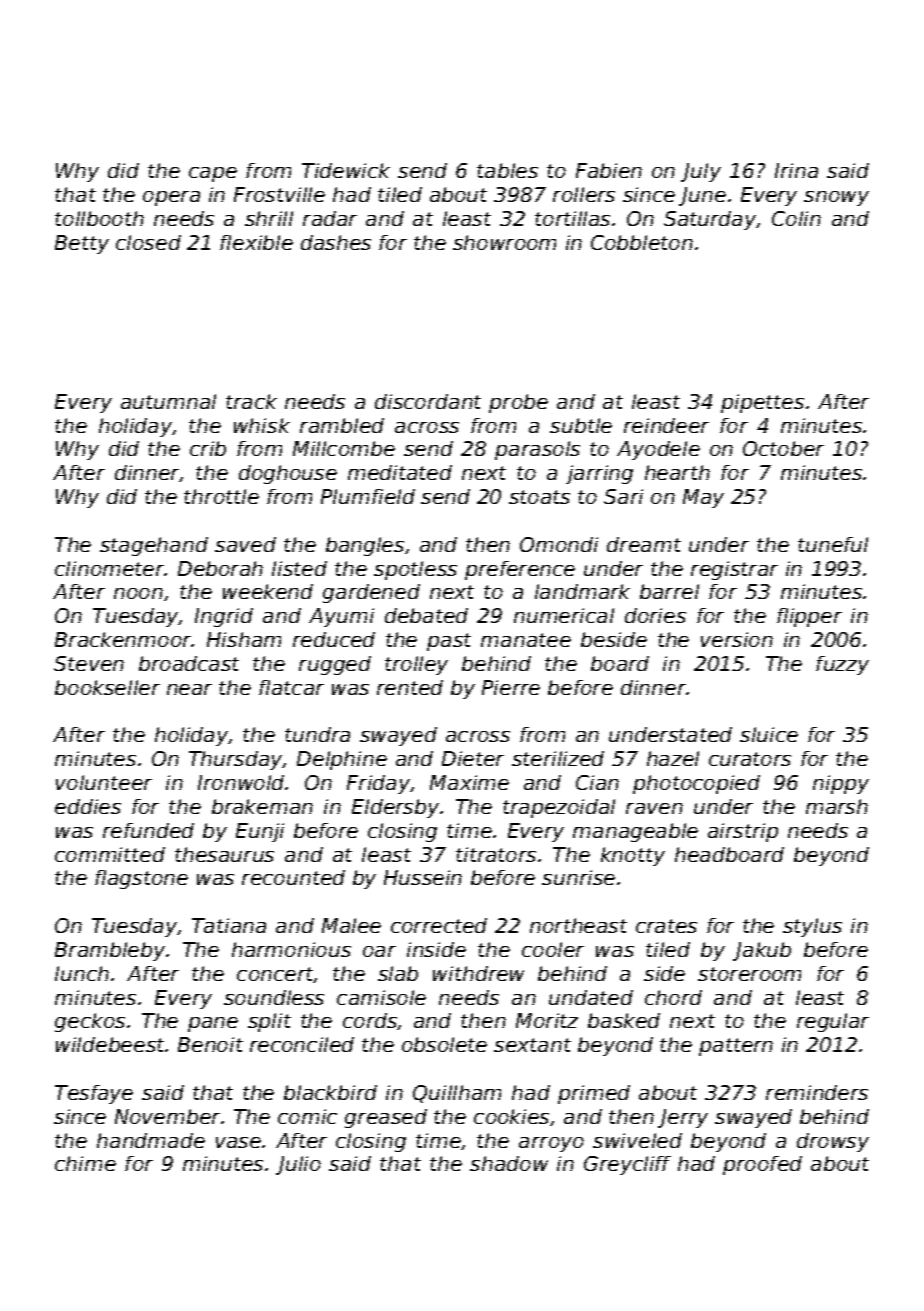  I want to click on Ironwold, so click(241, 782).
